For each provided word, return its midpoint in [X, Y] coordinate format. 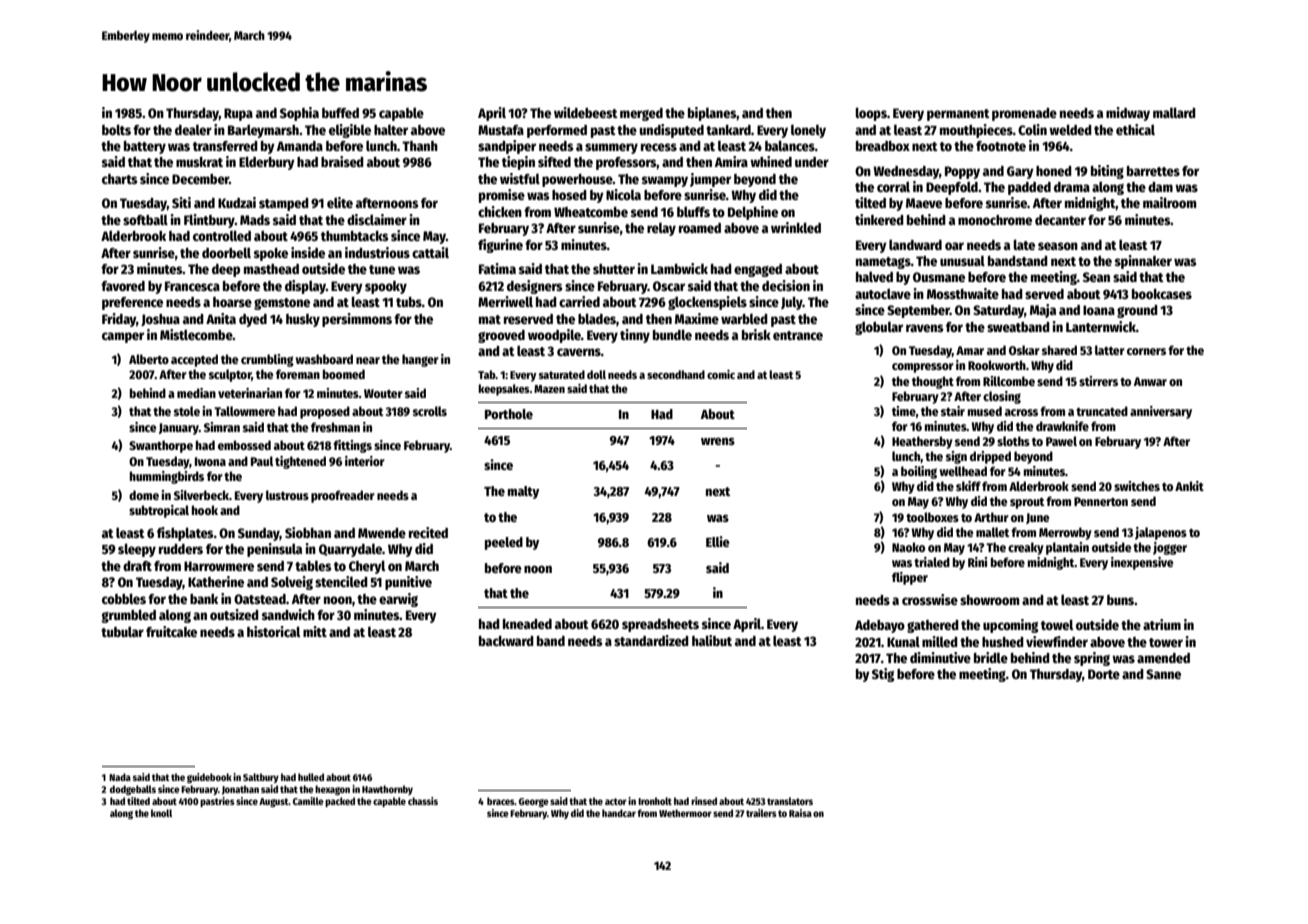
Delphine [753, 213]
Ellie [718, 541]
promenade [1024, 114]
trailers [761, 813]
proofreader [343, 496]
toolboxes [932, 517]
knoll [161, 813]
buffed [340, 113]
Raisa [800, 813]
